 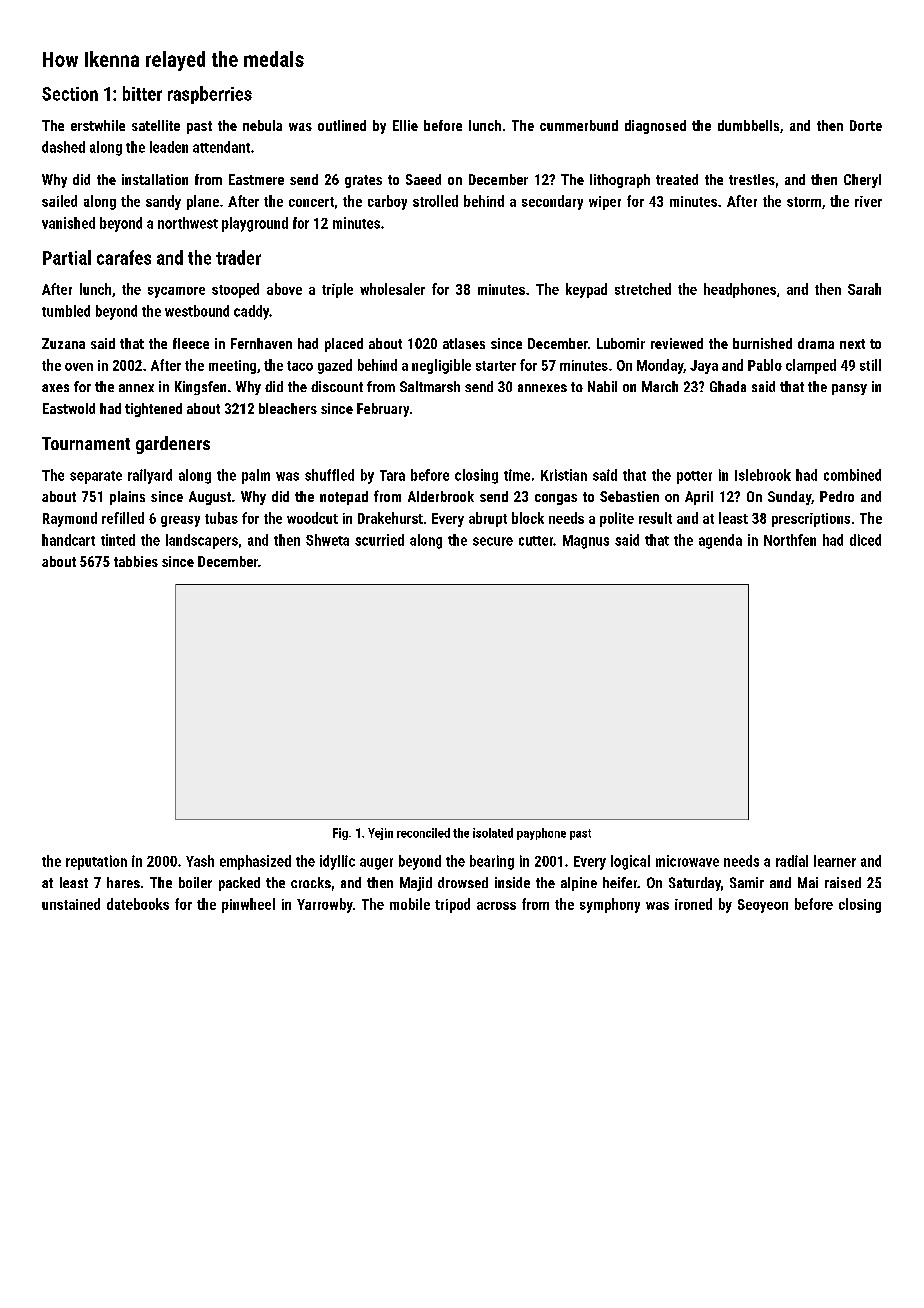 What do you see at coordinates (387, 202) in the screenshot?
I see `carboy` at bounding box center [387, 202].
